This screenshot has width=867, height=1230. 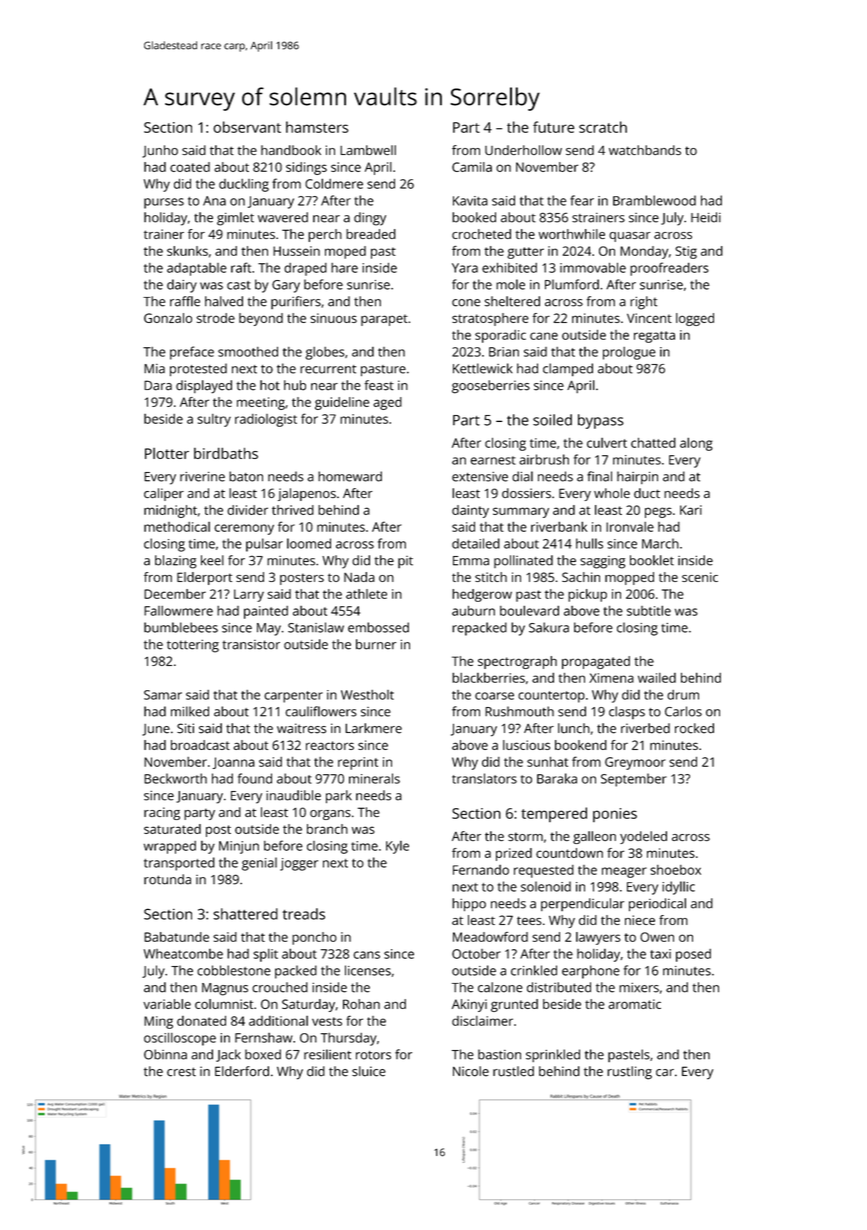 I want to click on Mia, so click(x=154, y=369).
